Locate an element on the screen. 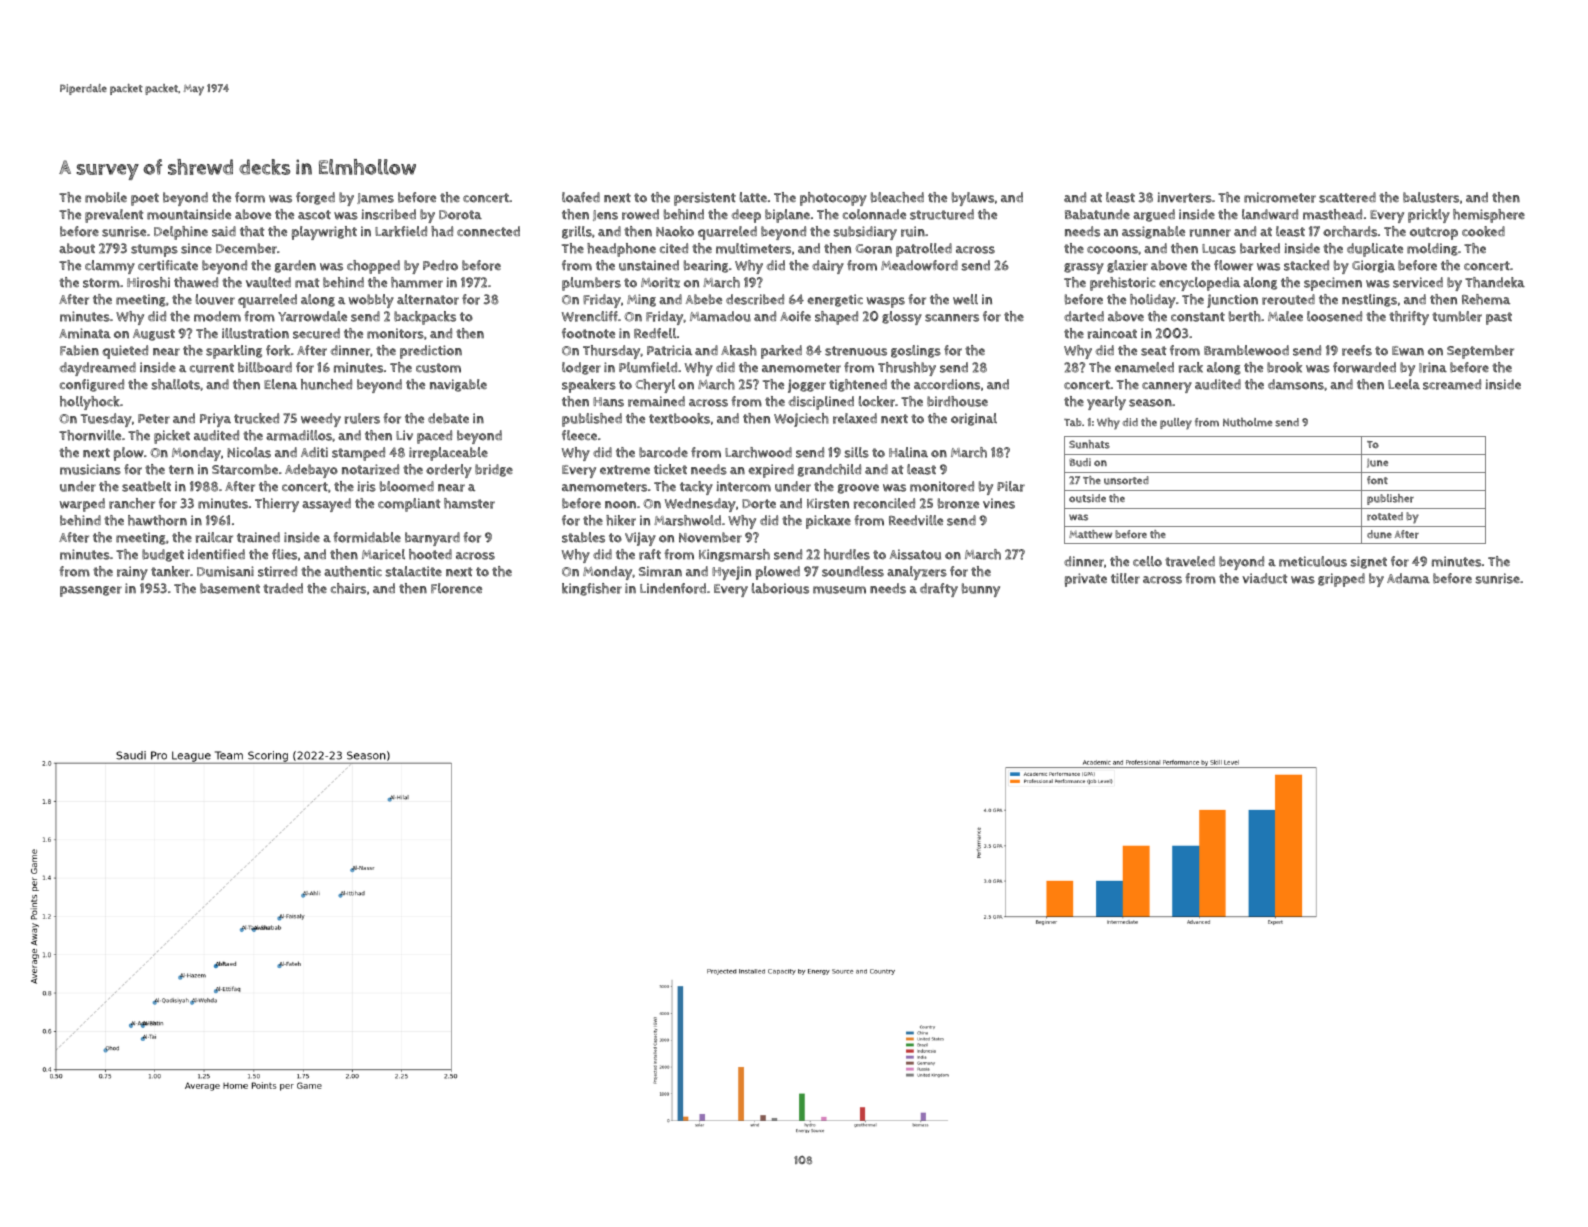 The height and width of the screenshot is (1227, 1588). bunny is located at coordinates (981, 590).
